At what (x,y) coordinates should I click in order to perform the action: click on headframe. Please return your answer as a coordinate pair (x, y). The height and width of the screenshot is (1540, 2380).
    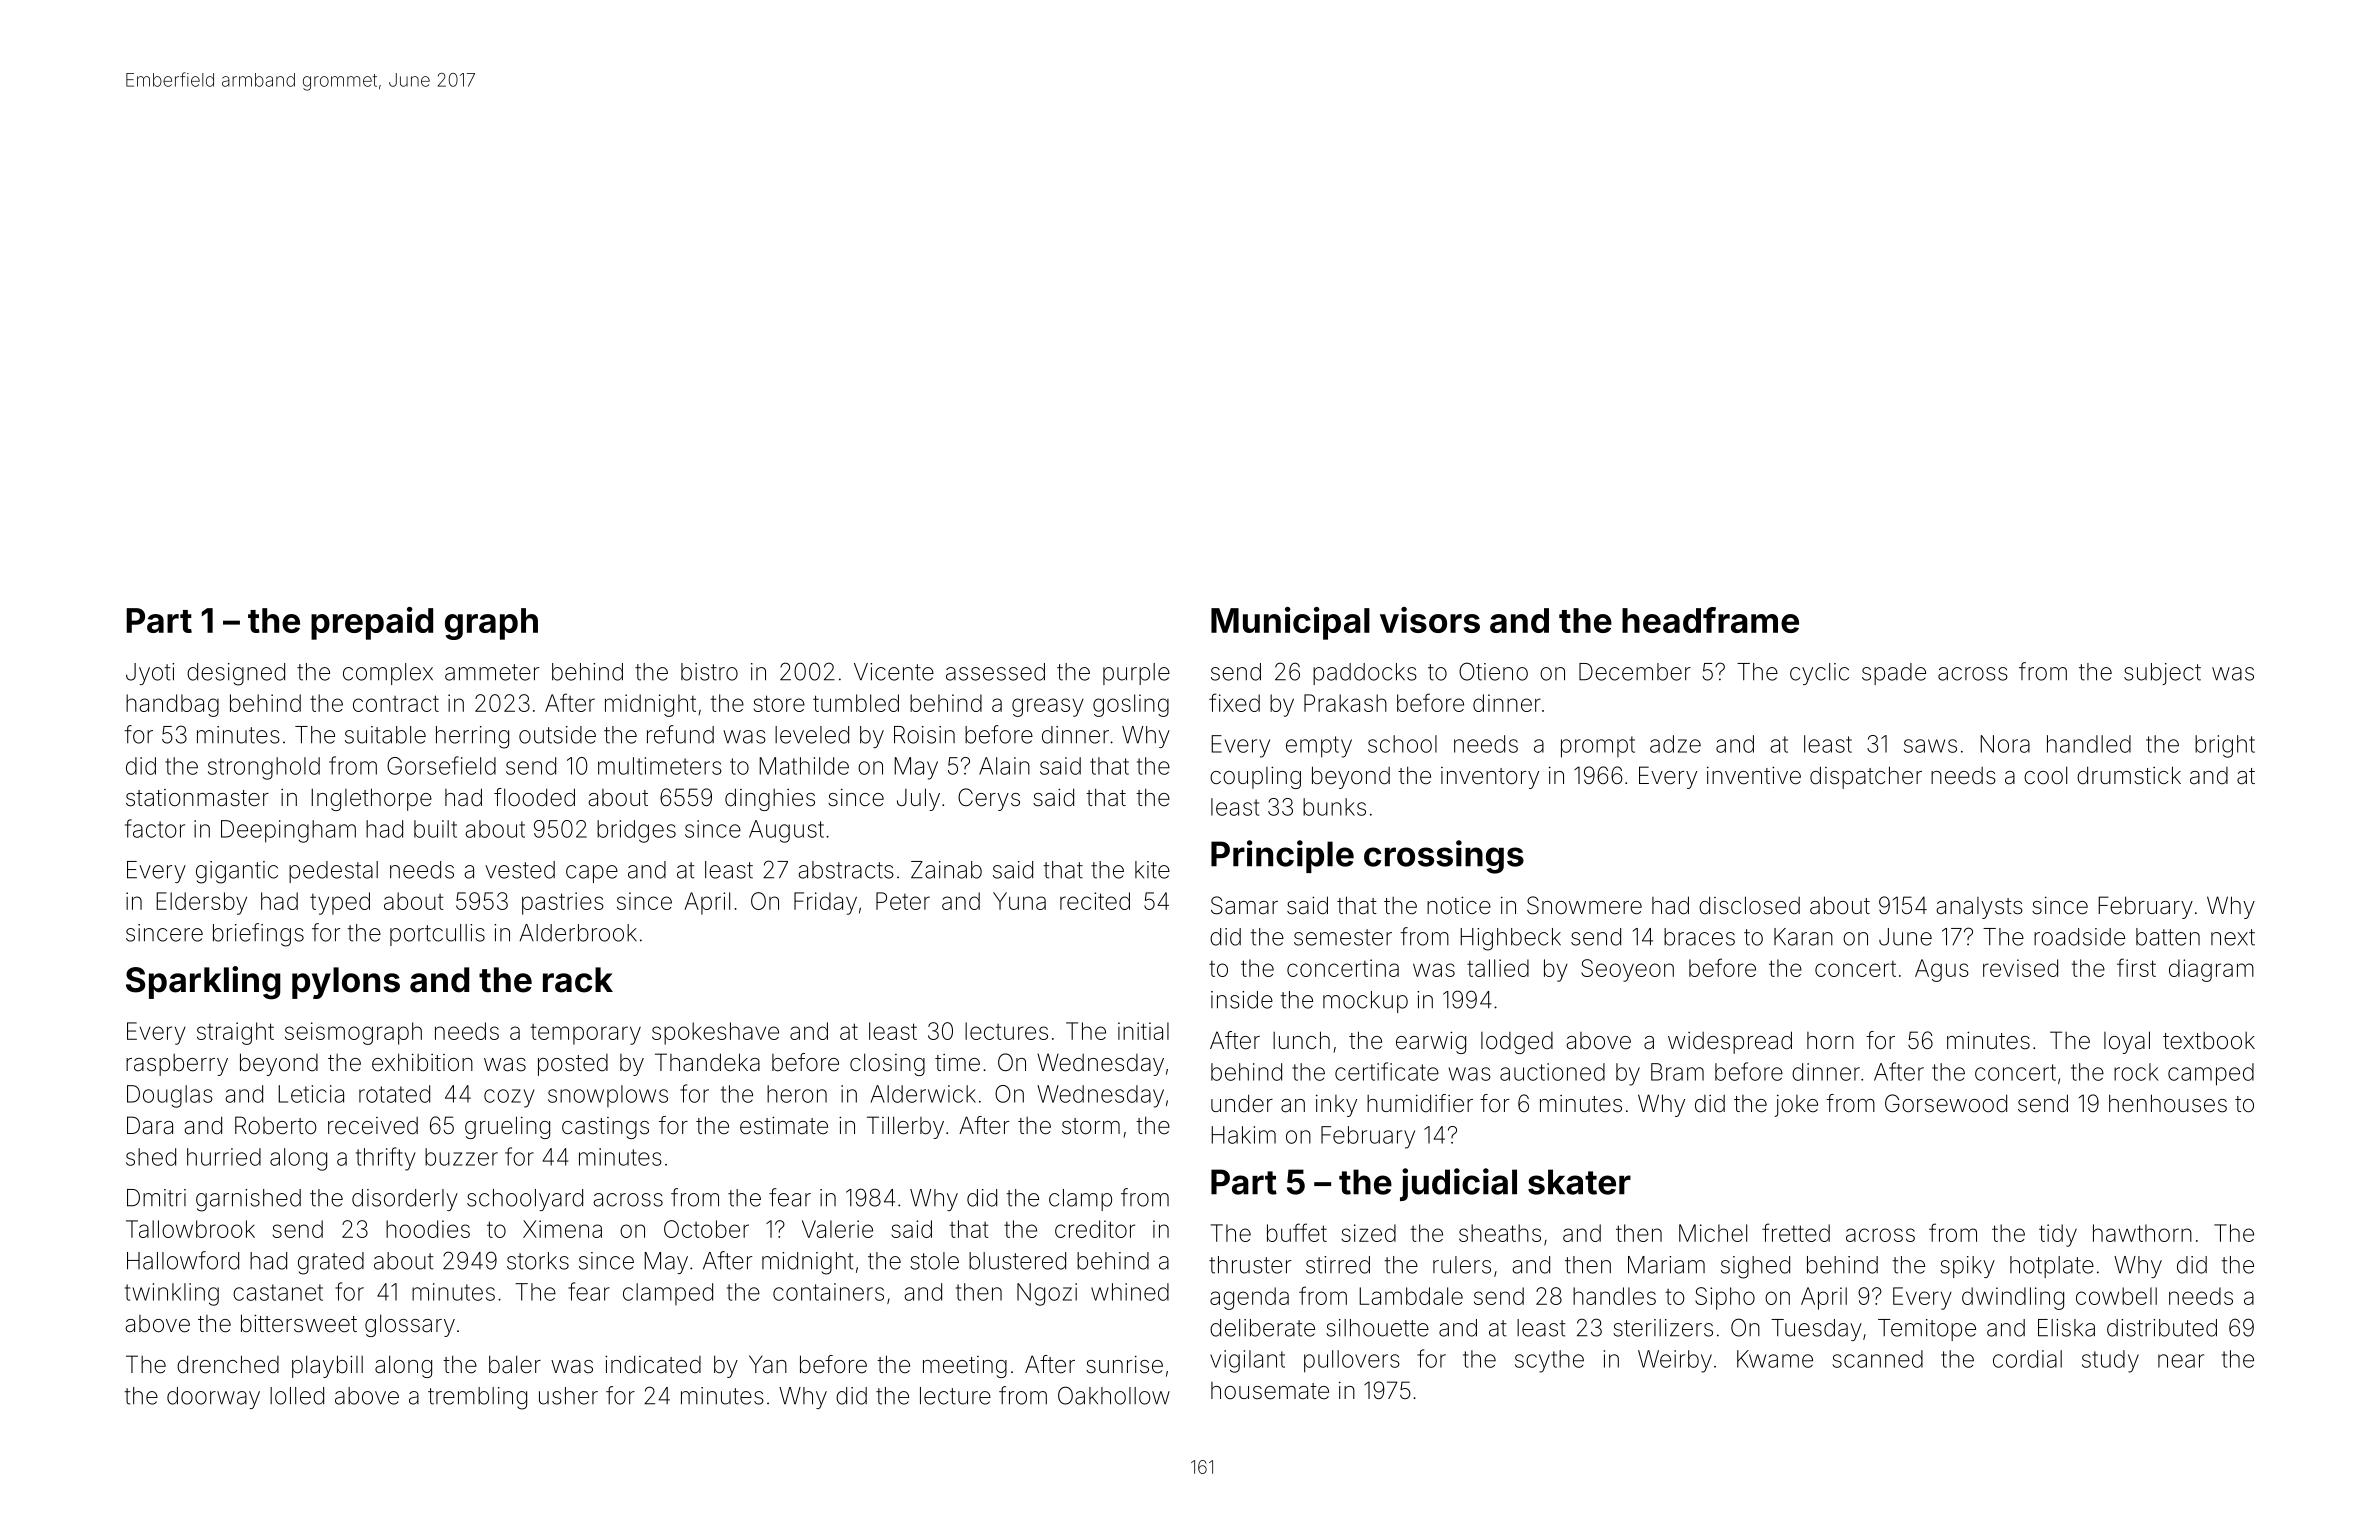
    Looking at the image, I should click on (1710, 620).
